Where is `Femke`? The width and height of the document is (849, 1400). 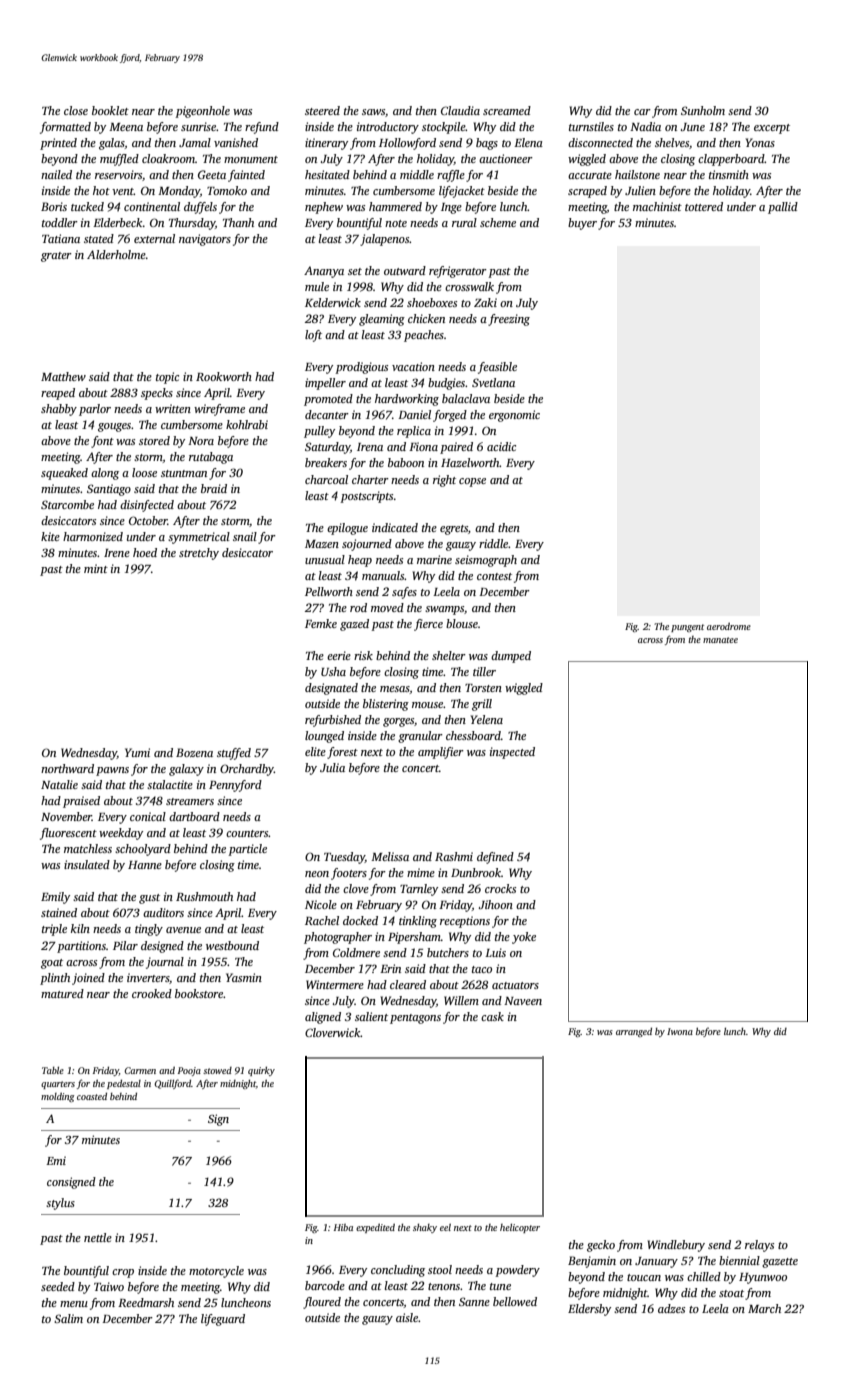 Femke is located at coordinates (321, 623).
